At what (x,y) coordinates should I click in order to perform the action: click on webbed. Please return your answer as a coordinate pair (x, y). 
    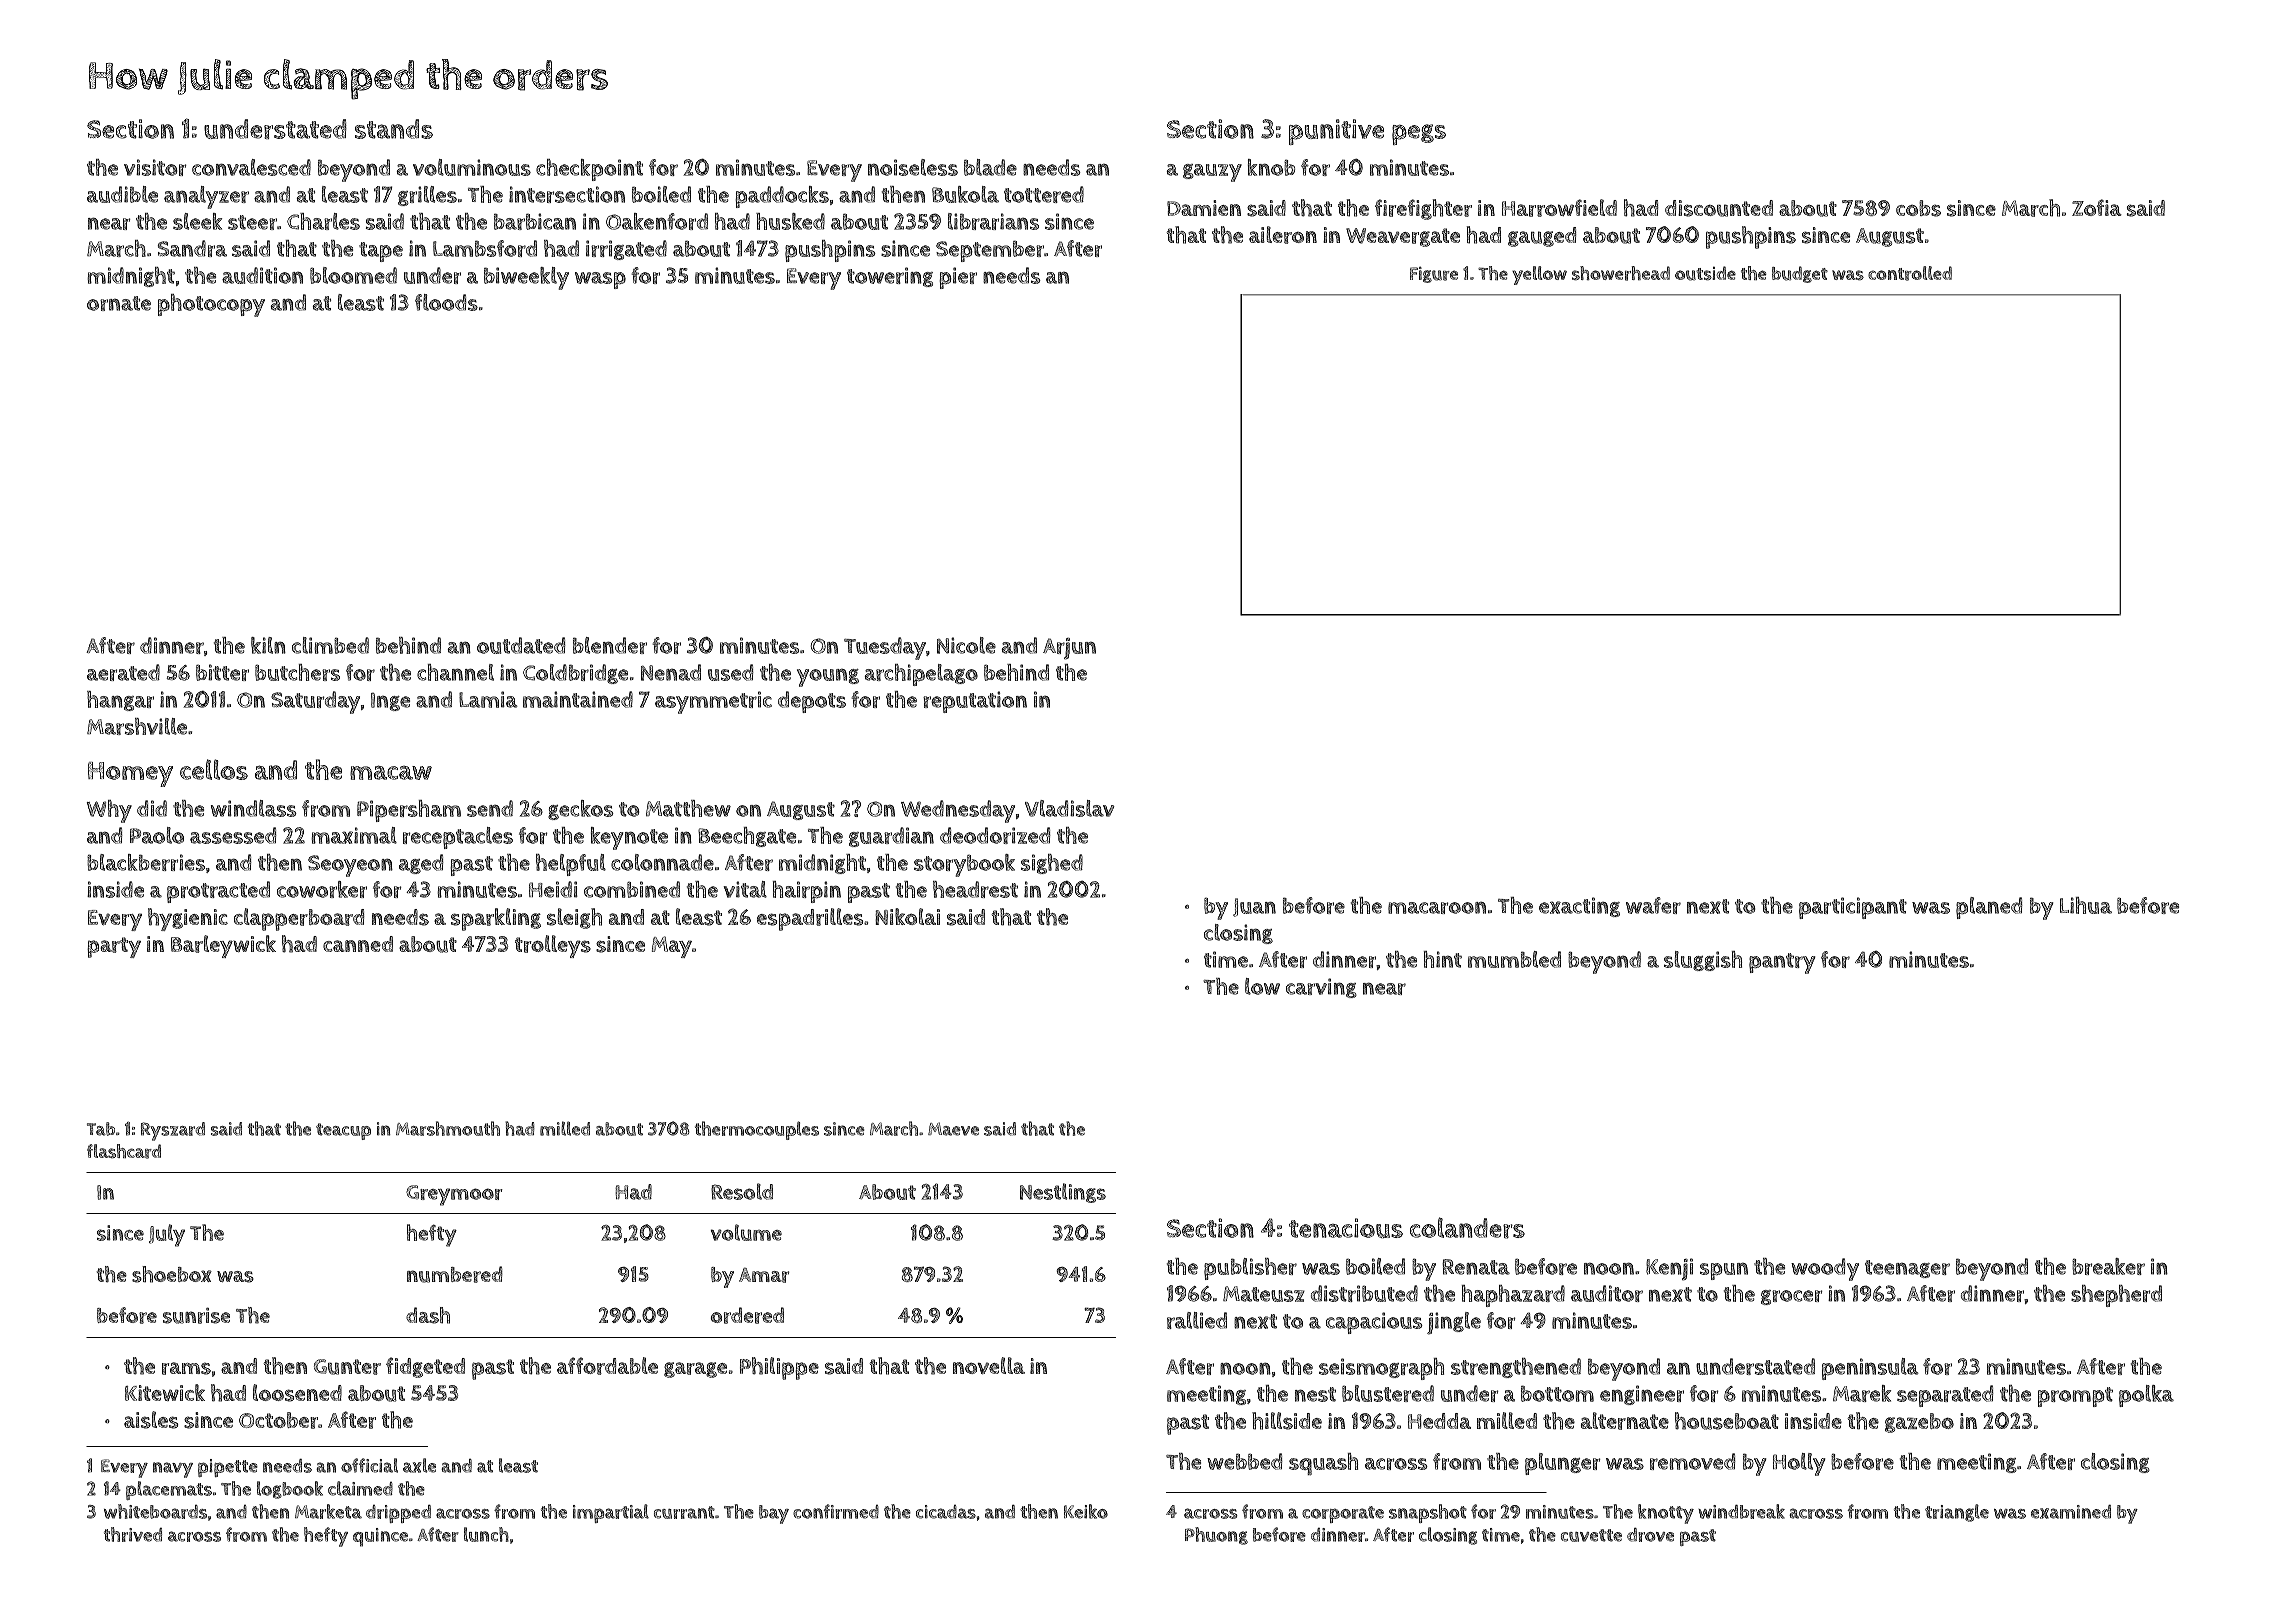
    Looking at the image, I should click on (1244, 1461).
